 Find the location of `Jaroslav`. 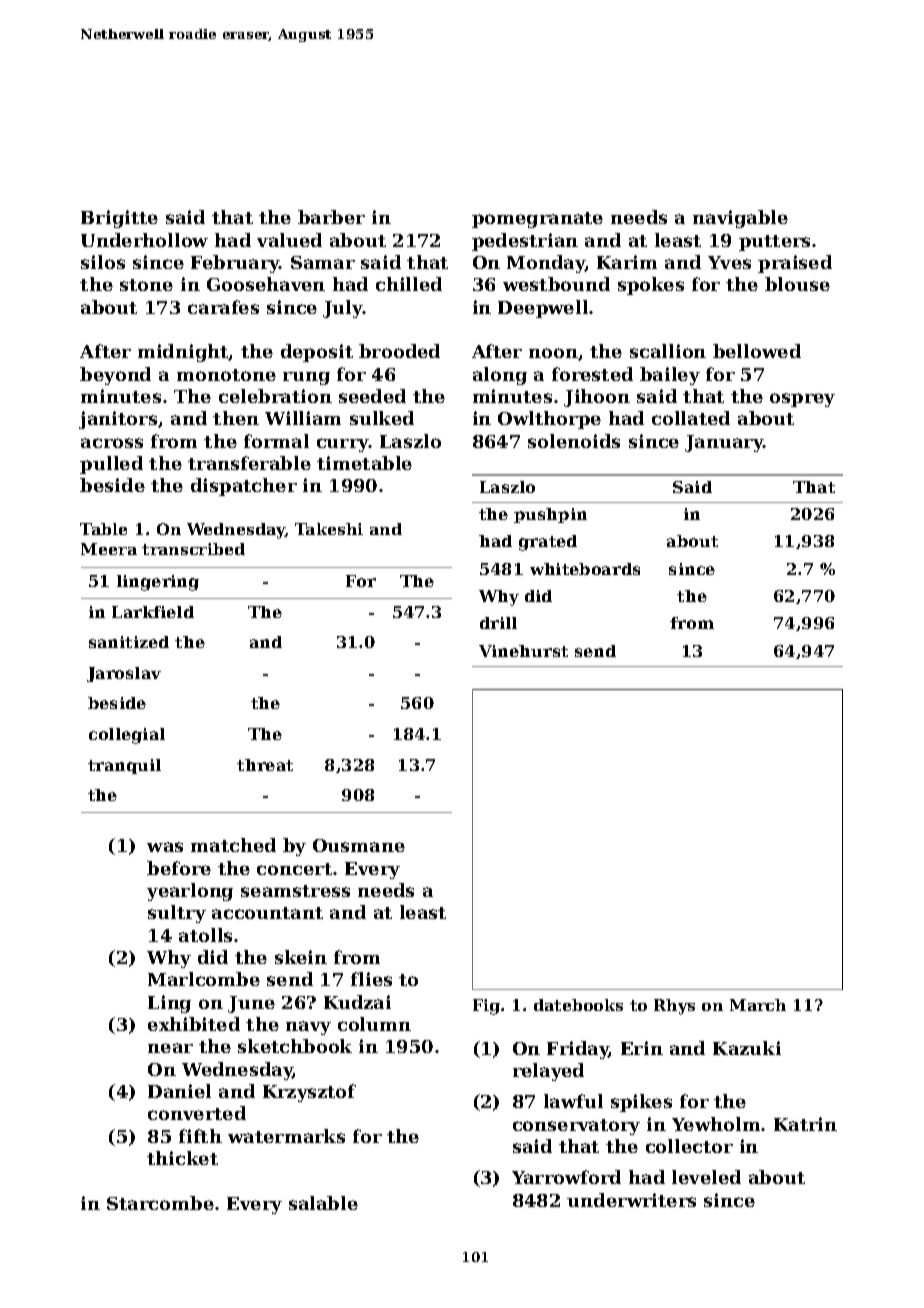

Jaroslav is located at coordinates (124, 674).
